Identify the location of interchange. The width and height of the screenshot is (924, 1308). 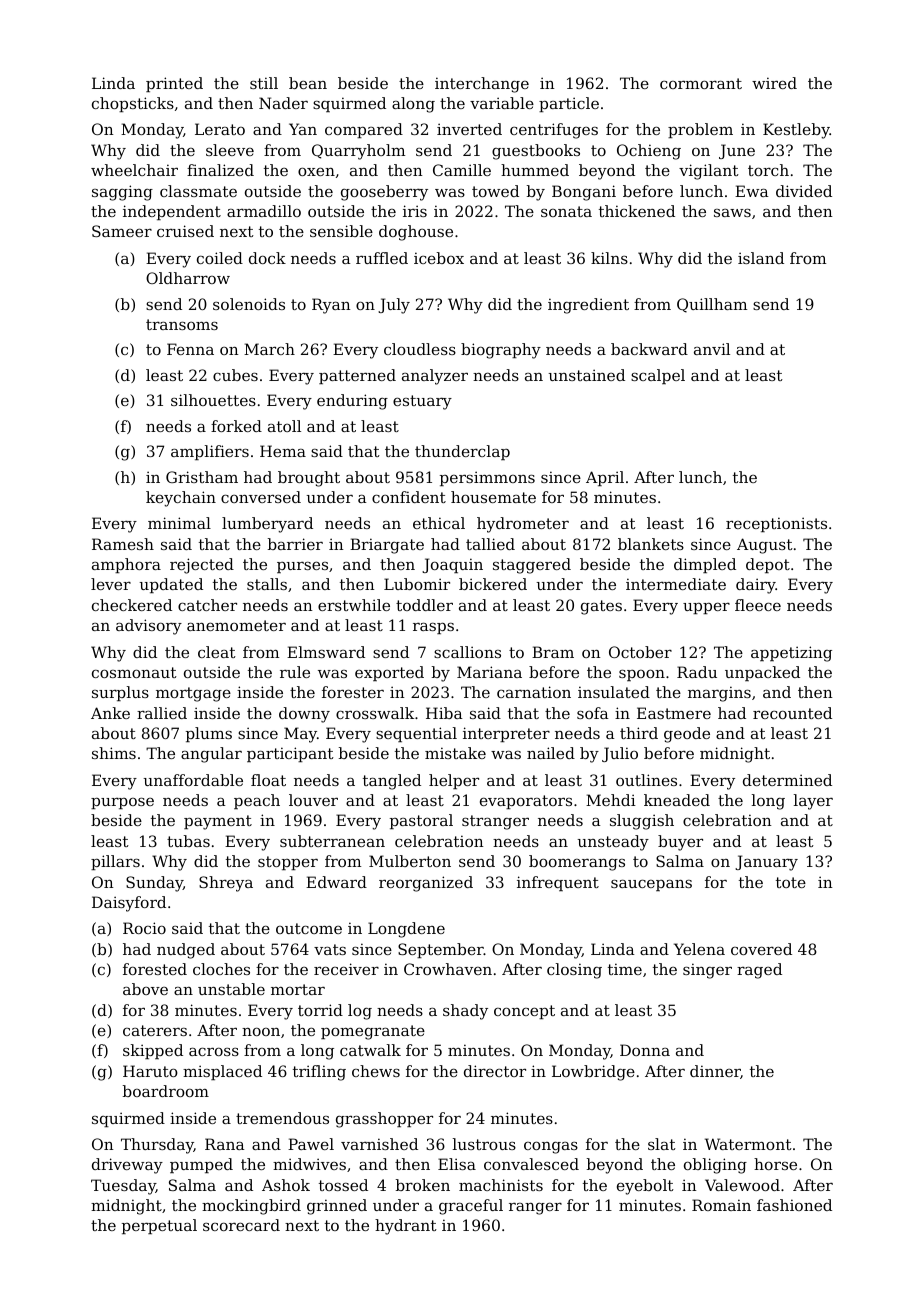
(482, 85).
